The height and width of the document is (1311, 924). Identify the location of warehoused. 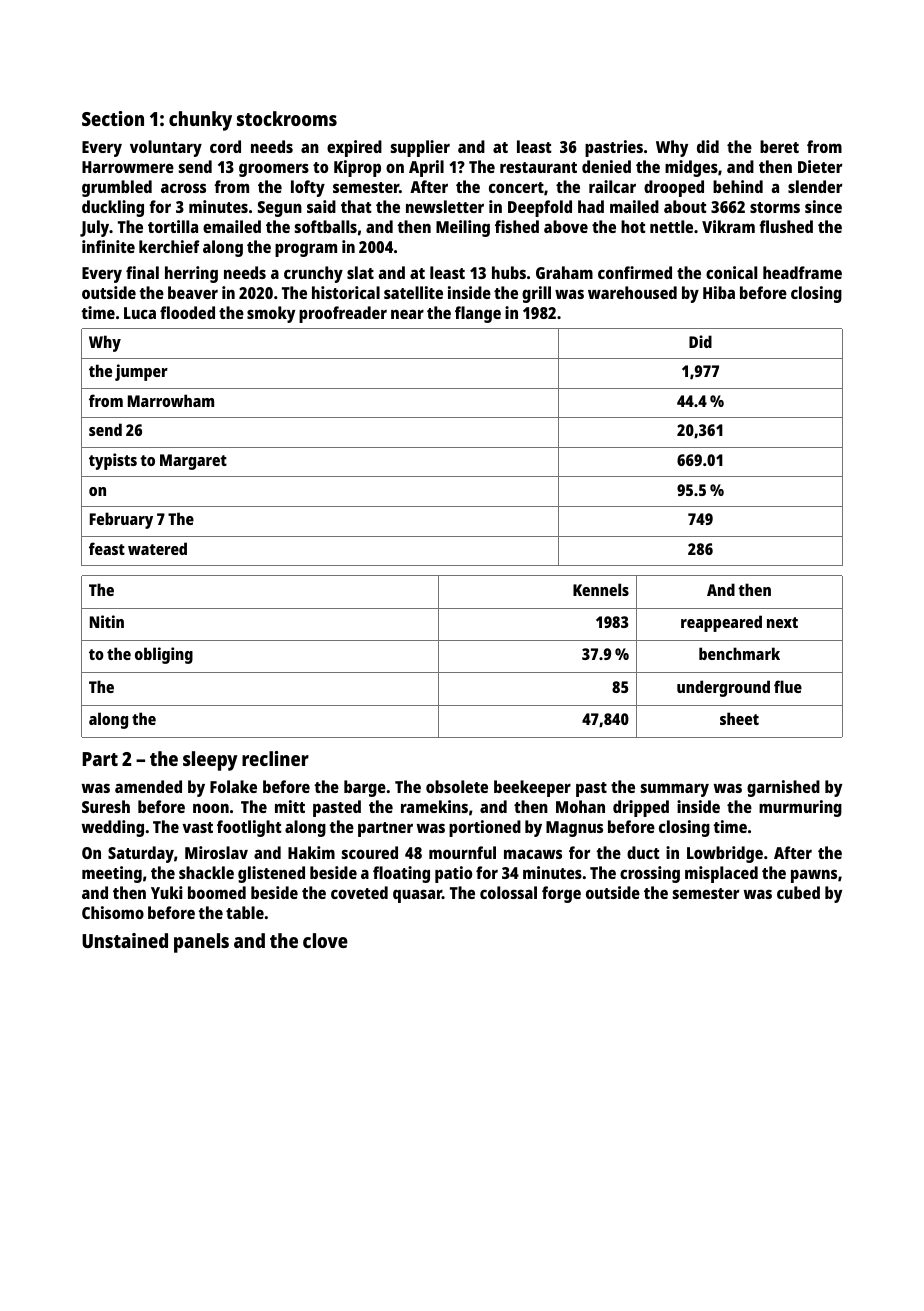
(632, 292).
